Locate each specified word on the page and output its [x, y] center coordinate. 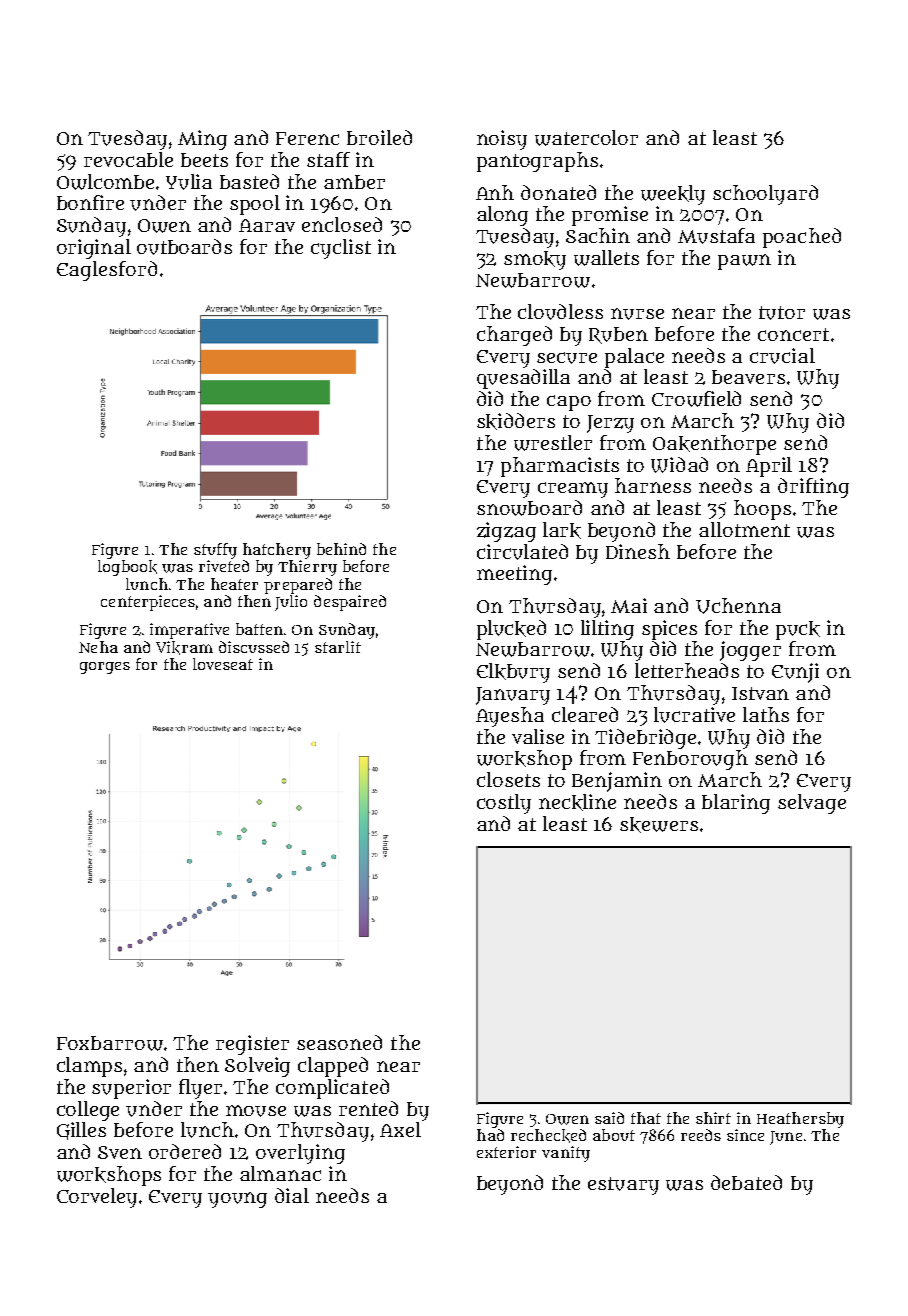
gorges [105, 668]
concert [793, 334]
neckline [577, 802]
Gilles [81, 1131]
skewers [659, 825]
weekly [673, 195]
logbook [127, 568]
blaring [736, 804]
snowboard [529, 508]
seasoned [339, 1042]
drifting [813, 488]
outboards [184, 247]
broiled [379, 137]
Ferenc [307, 138]
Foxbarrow [110, 1043]
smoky [535, 260]
